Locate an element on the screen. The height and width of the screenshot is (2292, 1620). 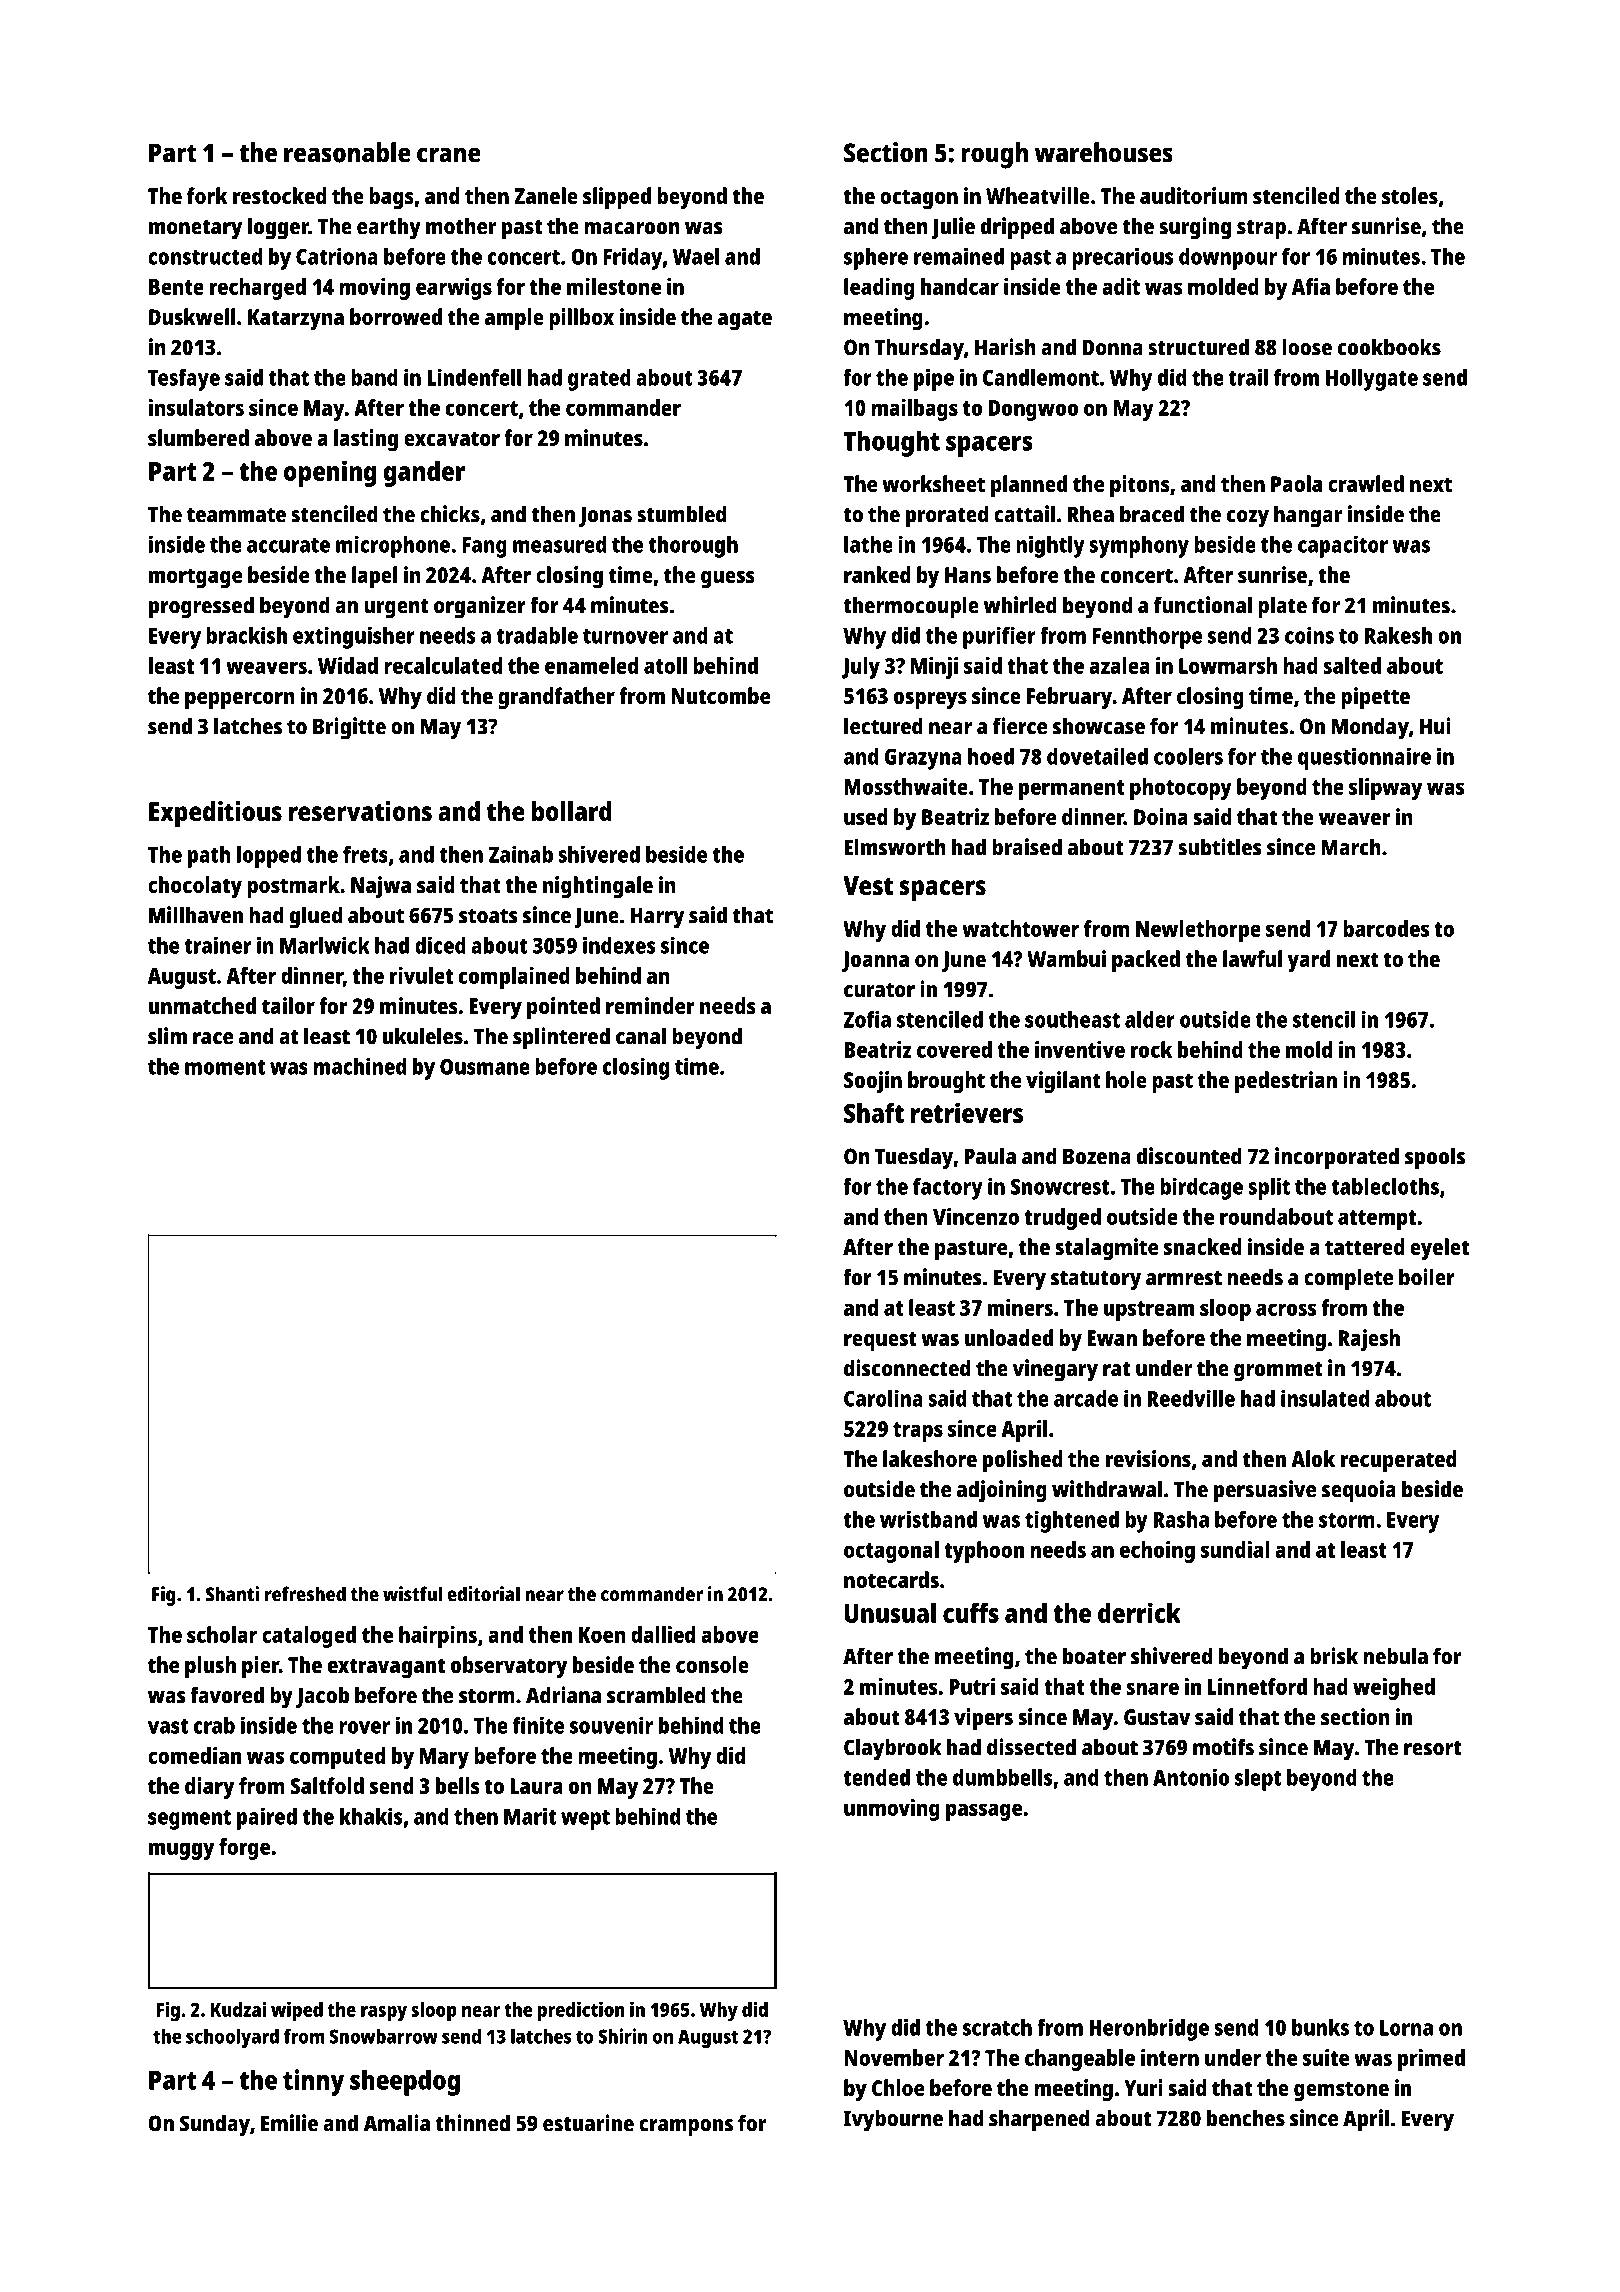
benches is located at coordinates (1246, 2118).
